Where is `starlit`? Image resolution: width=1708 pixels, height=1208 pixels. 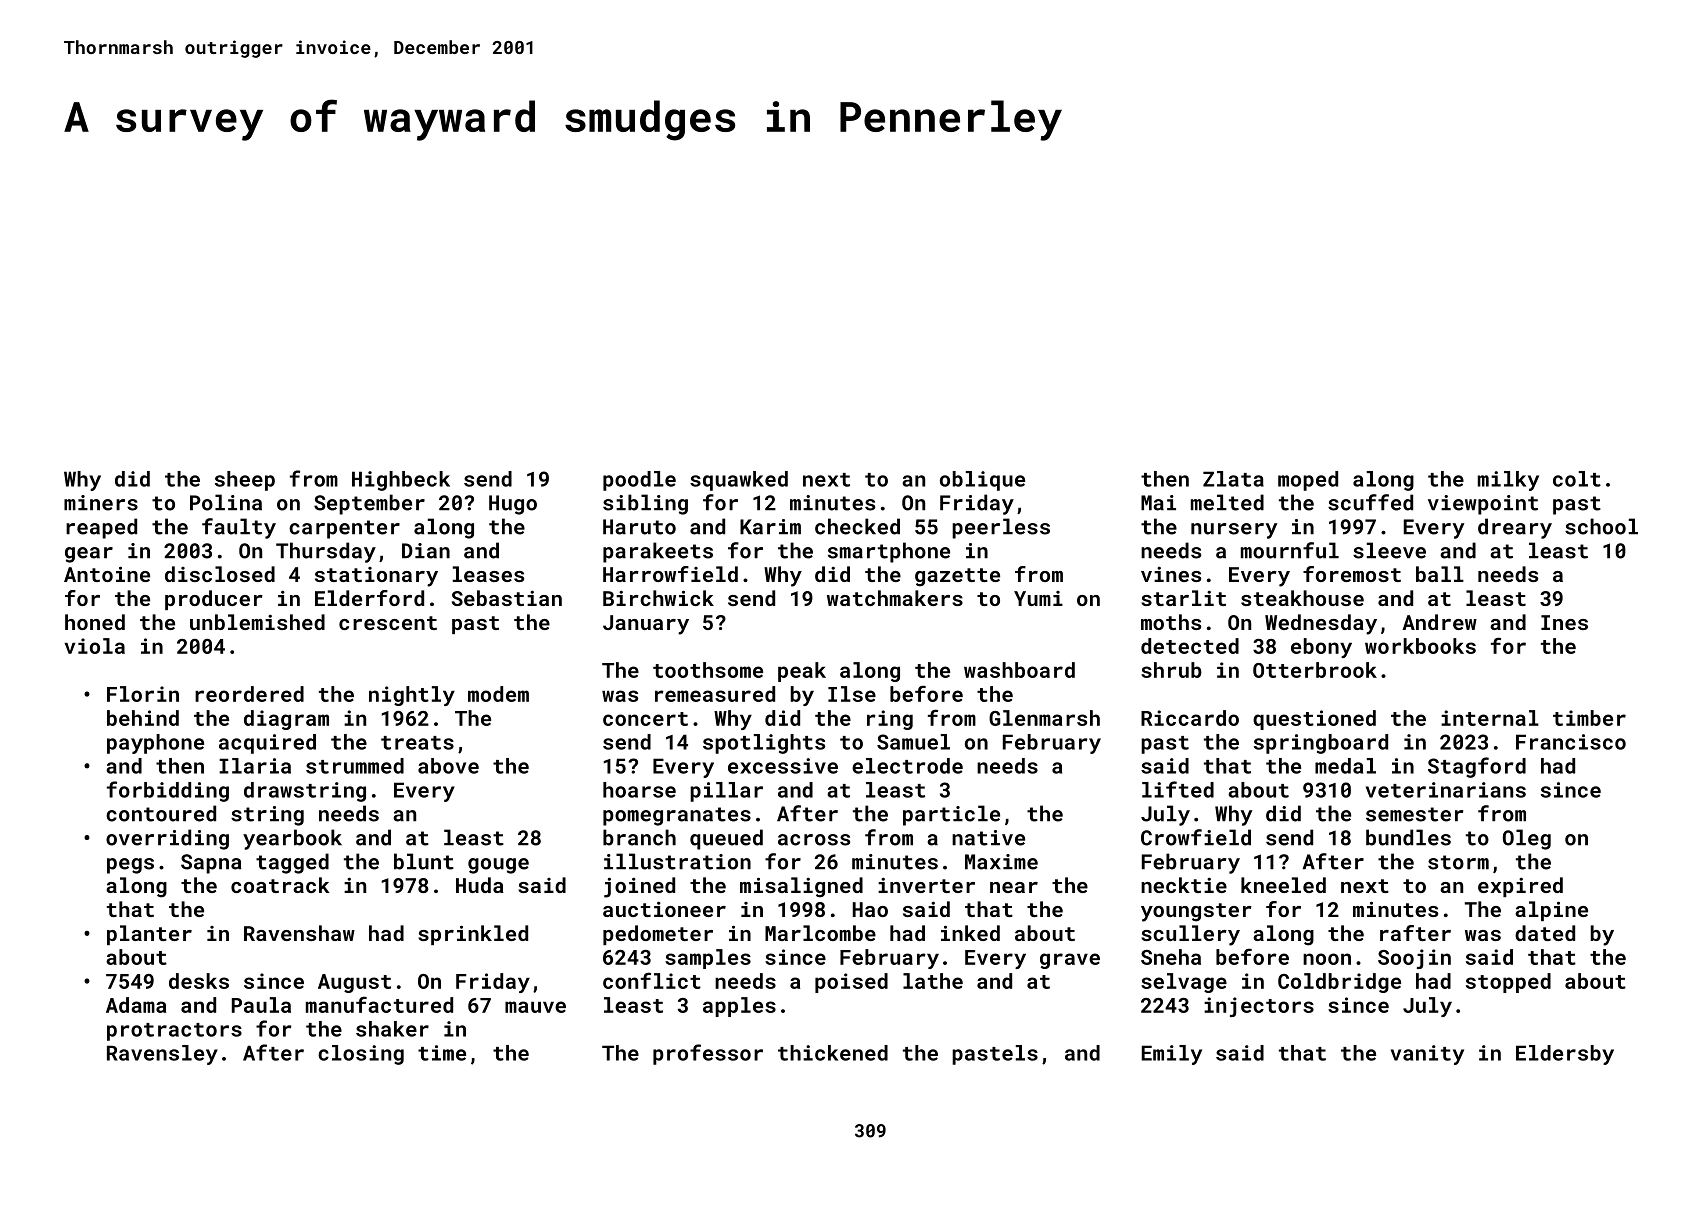 starlit is located at coordinates (1183, 598).
